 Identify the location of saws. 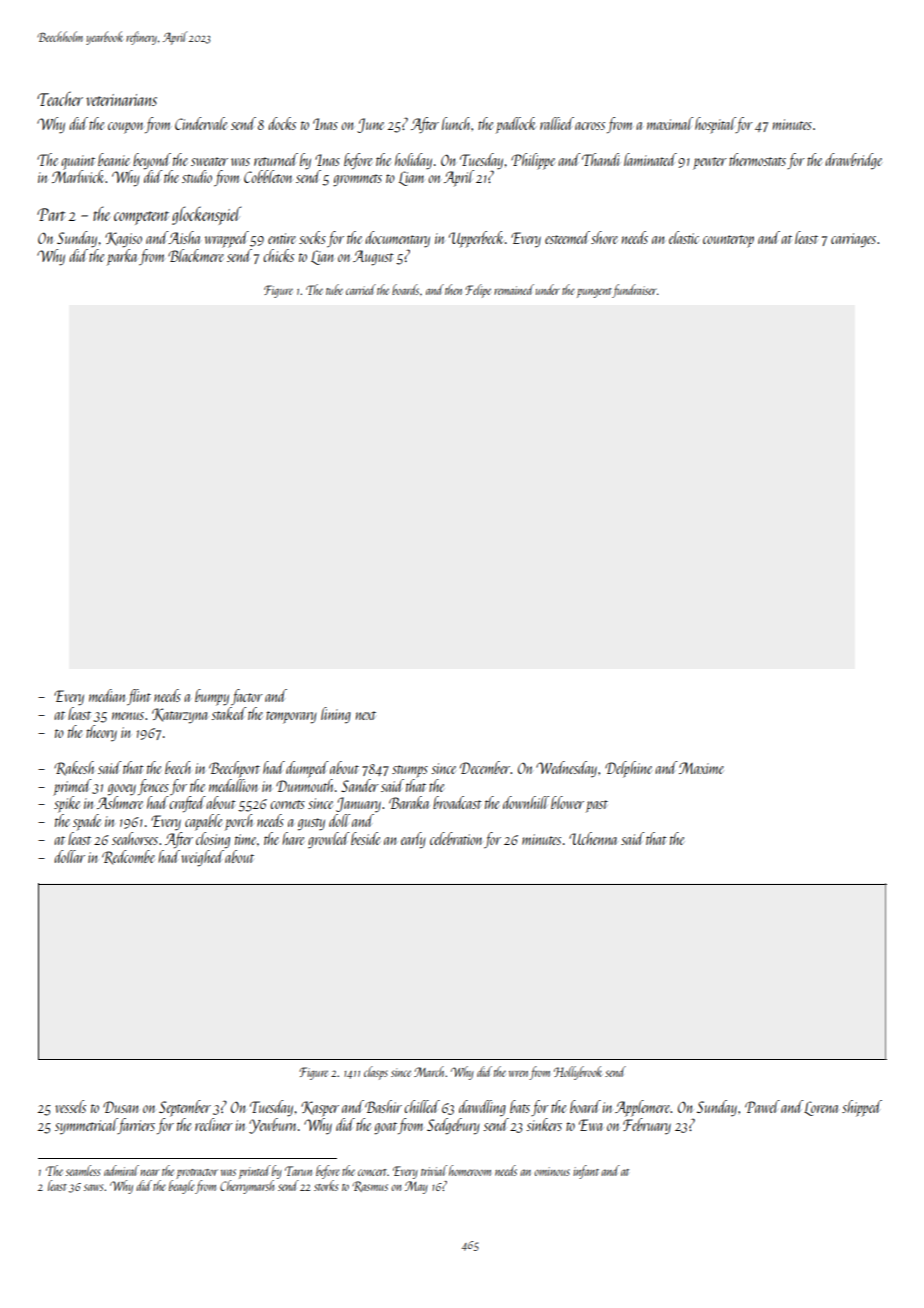
(93, 1187).
